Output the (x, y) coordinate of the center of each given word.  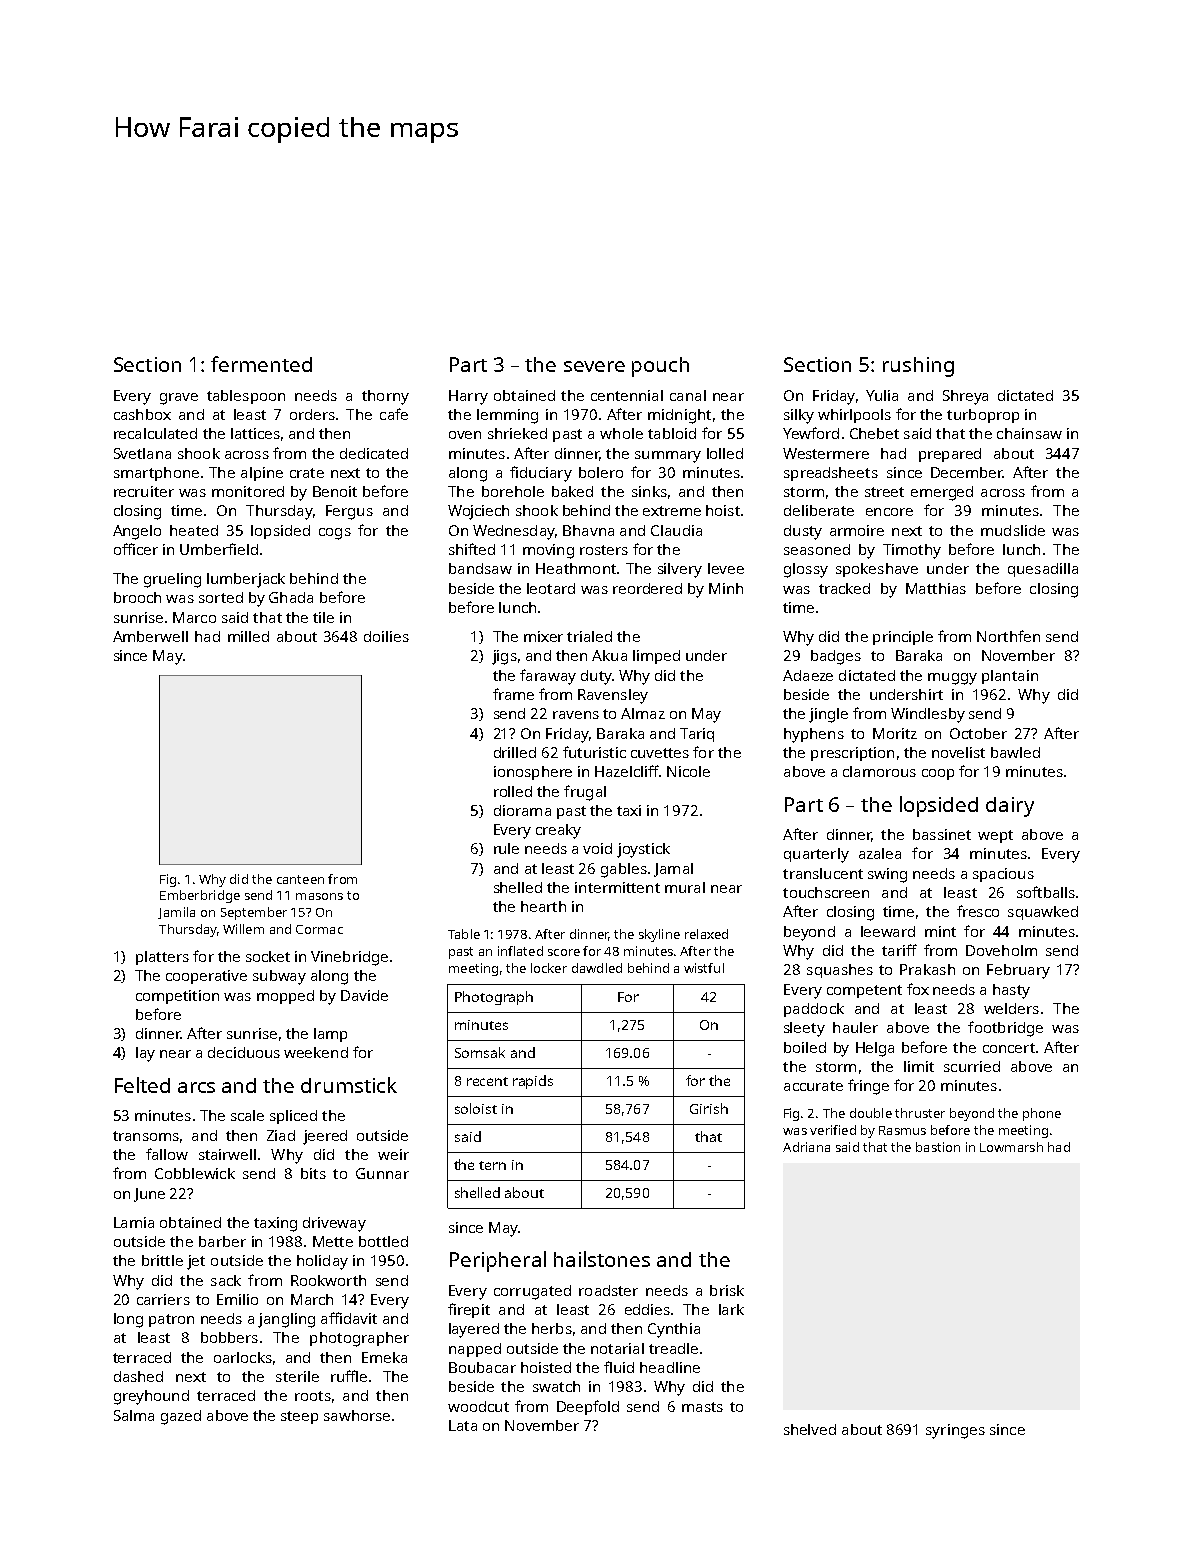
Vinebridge (349, 958)
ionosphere (533, 773)
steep (299, 1417)
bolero (601, 472)
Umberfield (219, 549)
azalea (880, 853)
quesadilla (1043, 570)
